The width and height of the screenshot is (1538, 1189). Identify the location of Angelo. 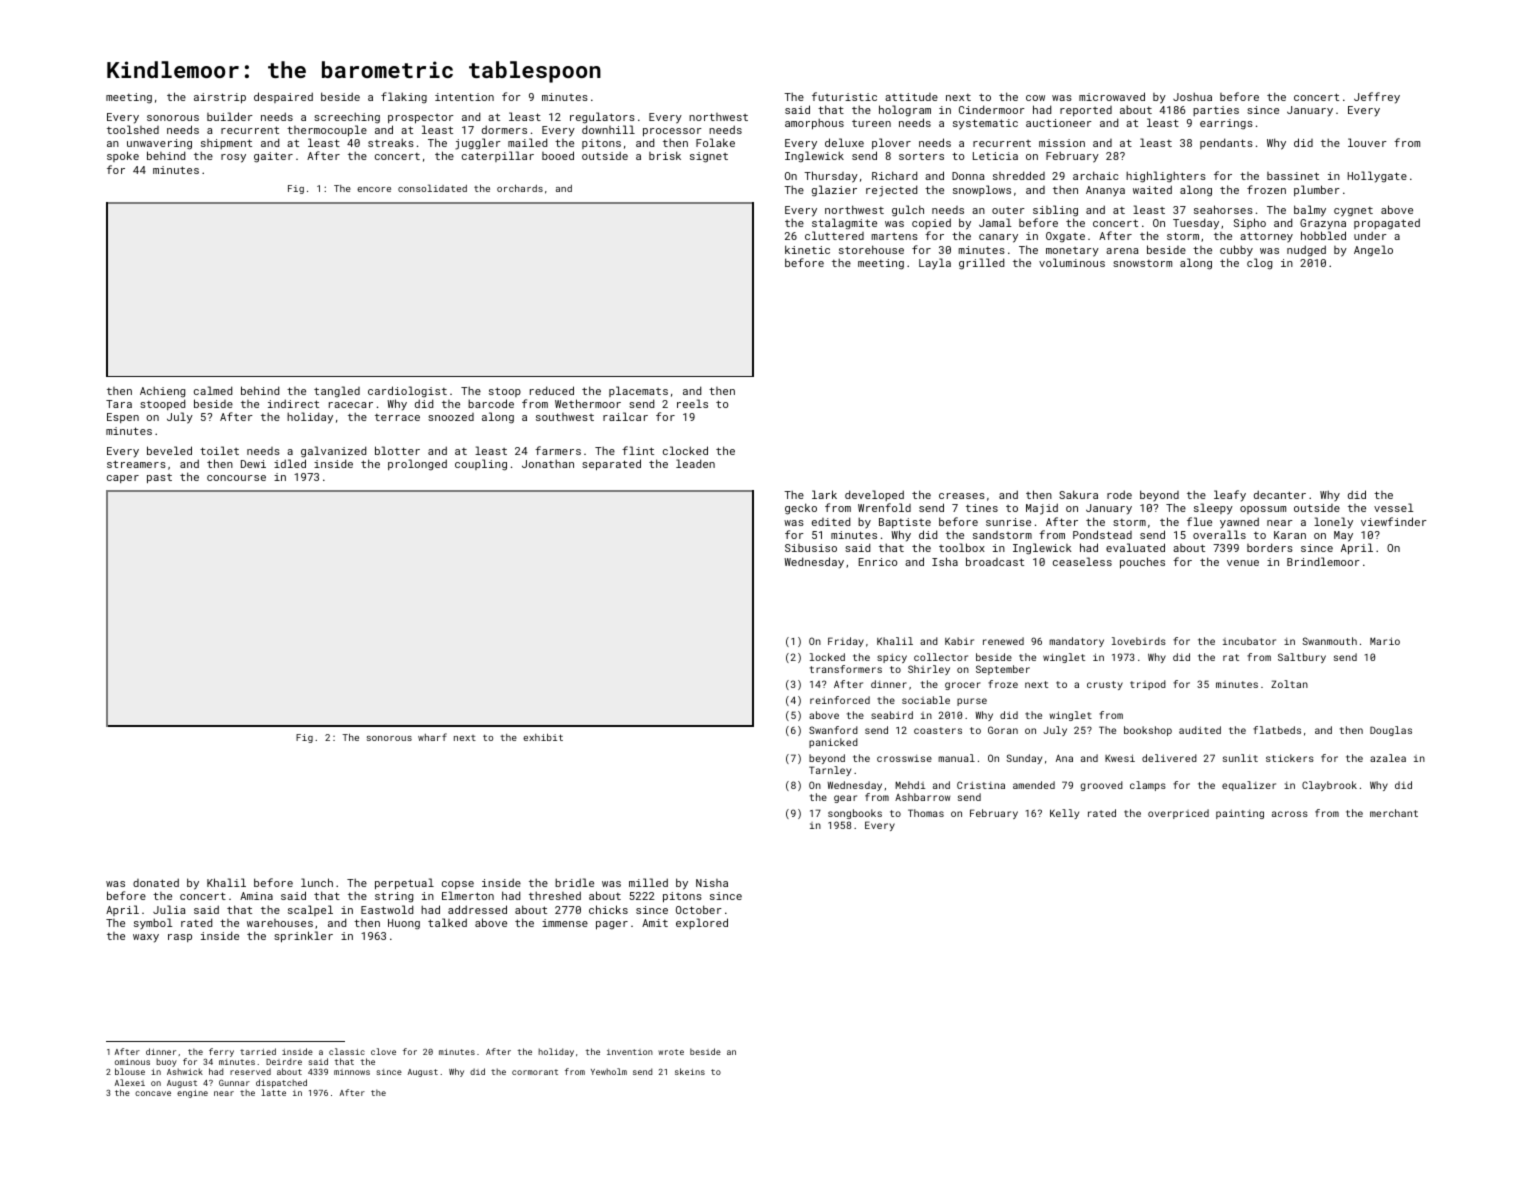
(1373, 251).
